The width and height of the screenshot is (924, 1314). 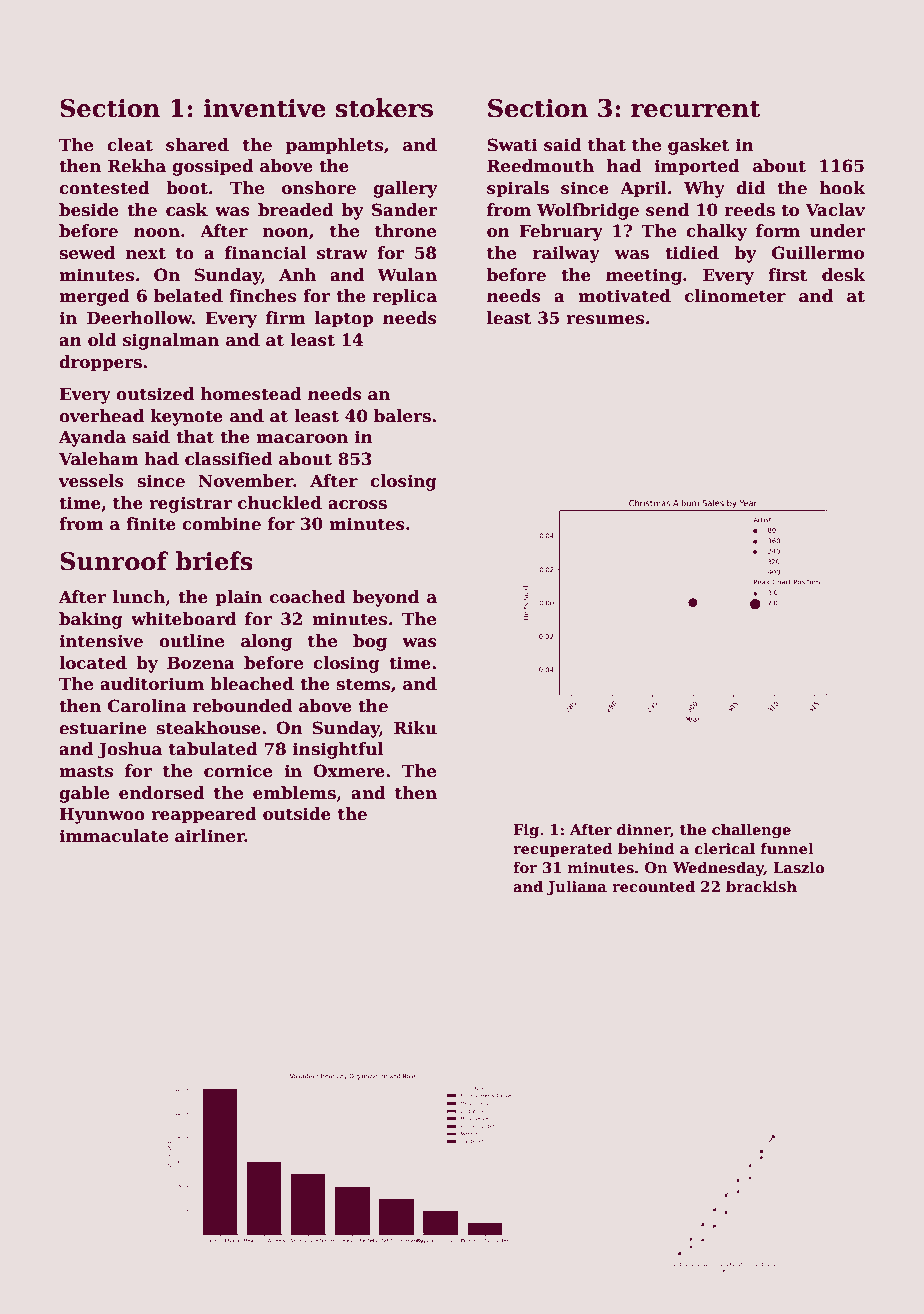 I want to click on signalman, so click(x=171, y=341).
